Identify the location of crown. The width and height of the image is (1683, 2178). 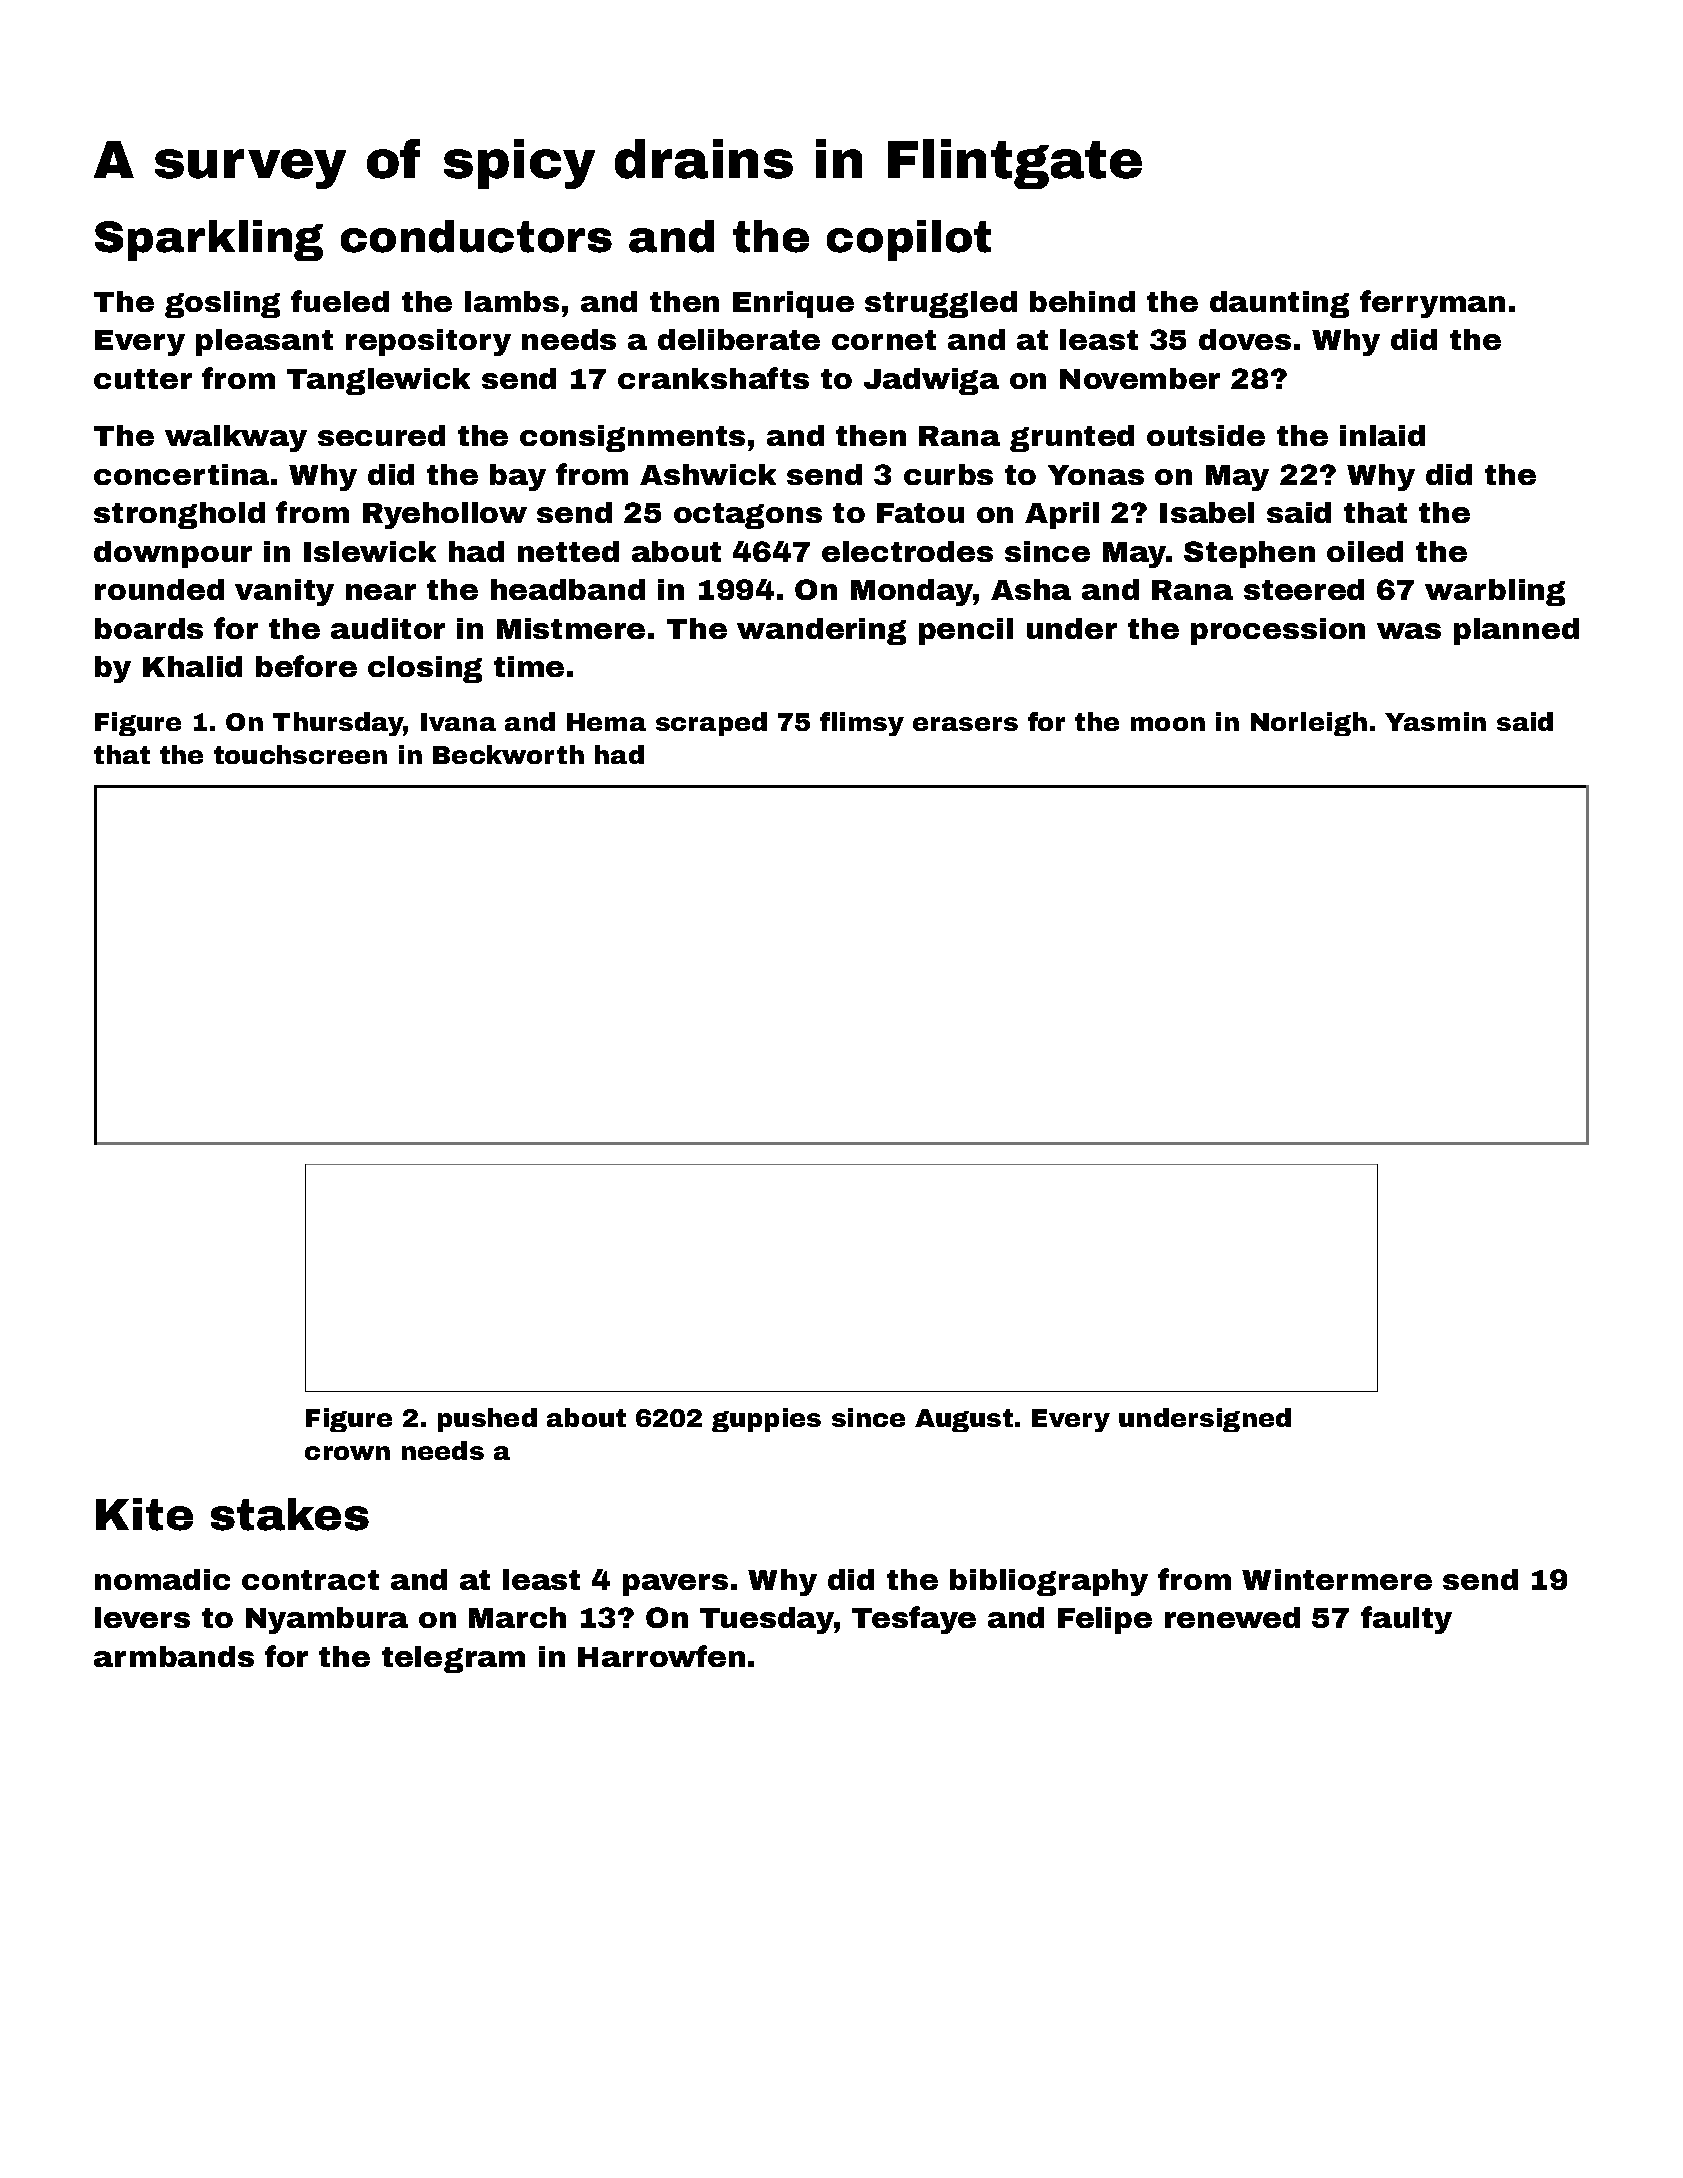
(347, 1453).
